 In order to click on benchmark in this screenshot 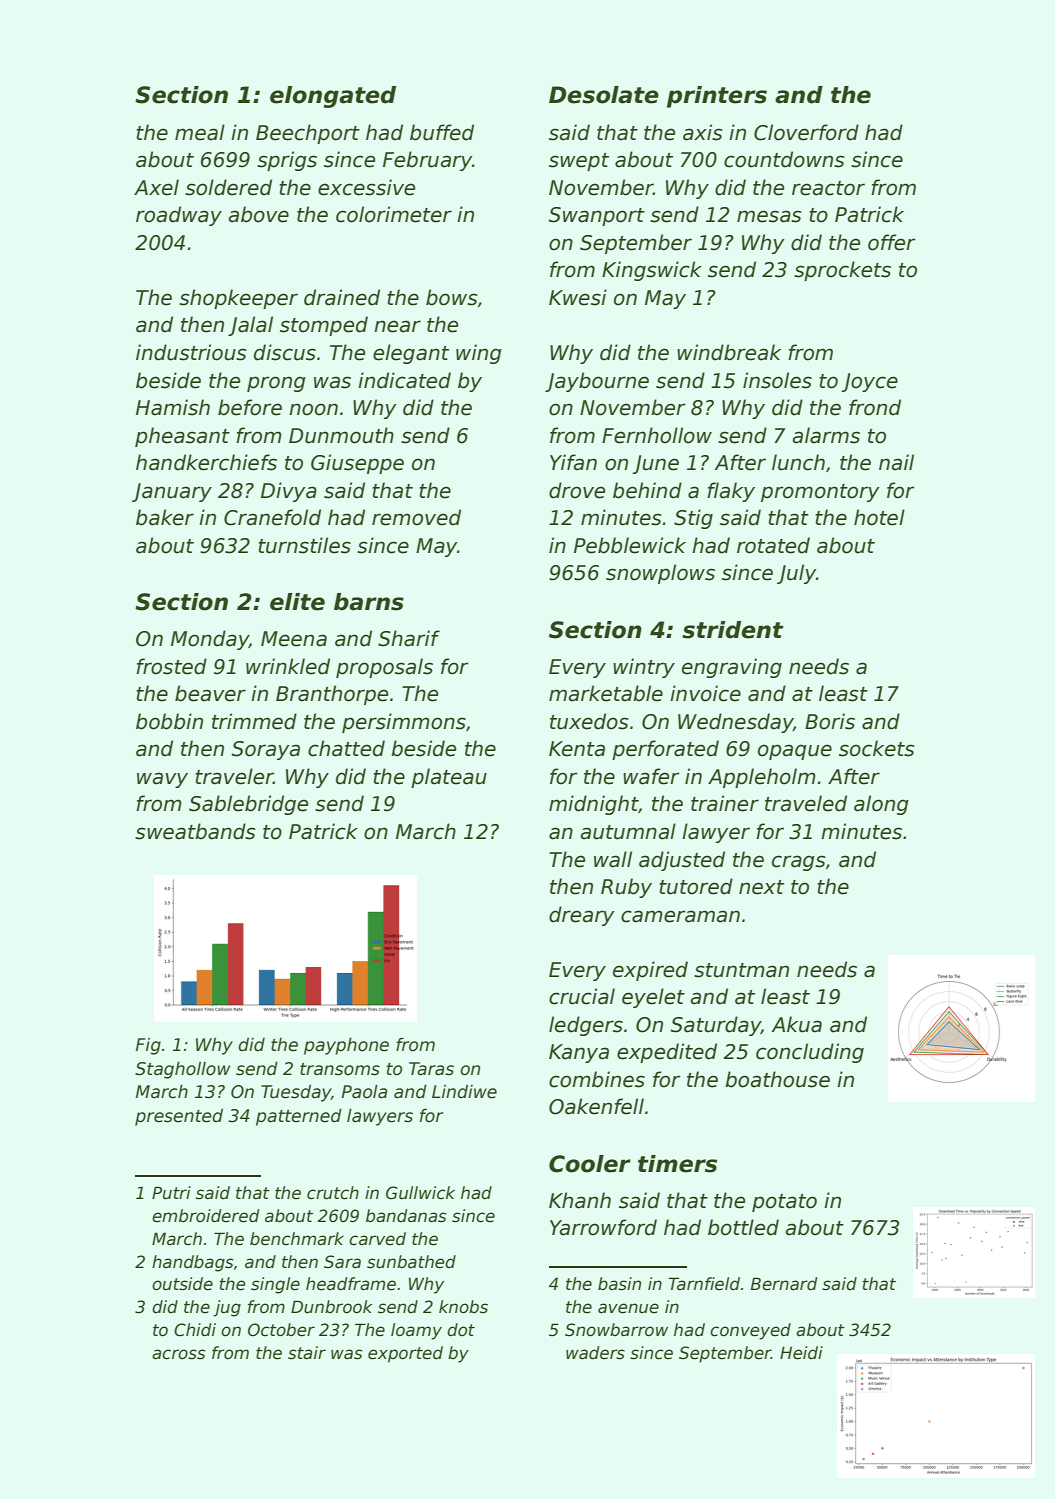, I will do `click(297, 1239)`.
